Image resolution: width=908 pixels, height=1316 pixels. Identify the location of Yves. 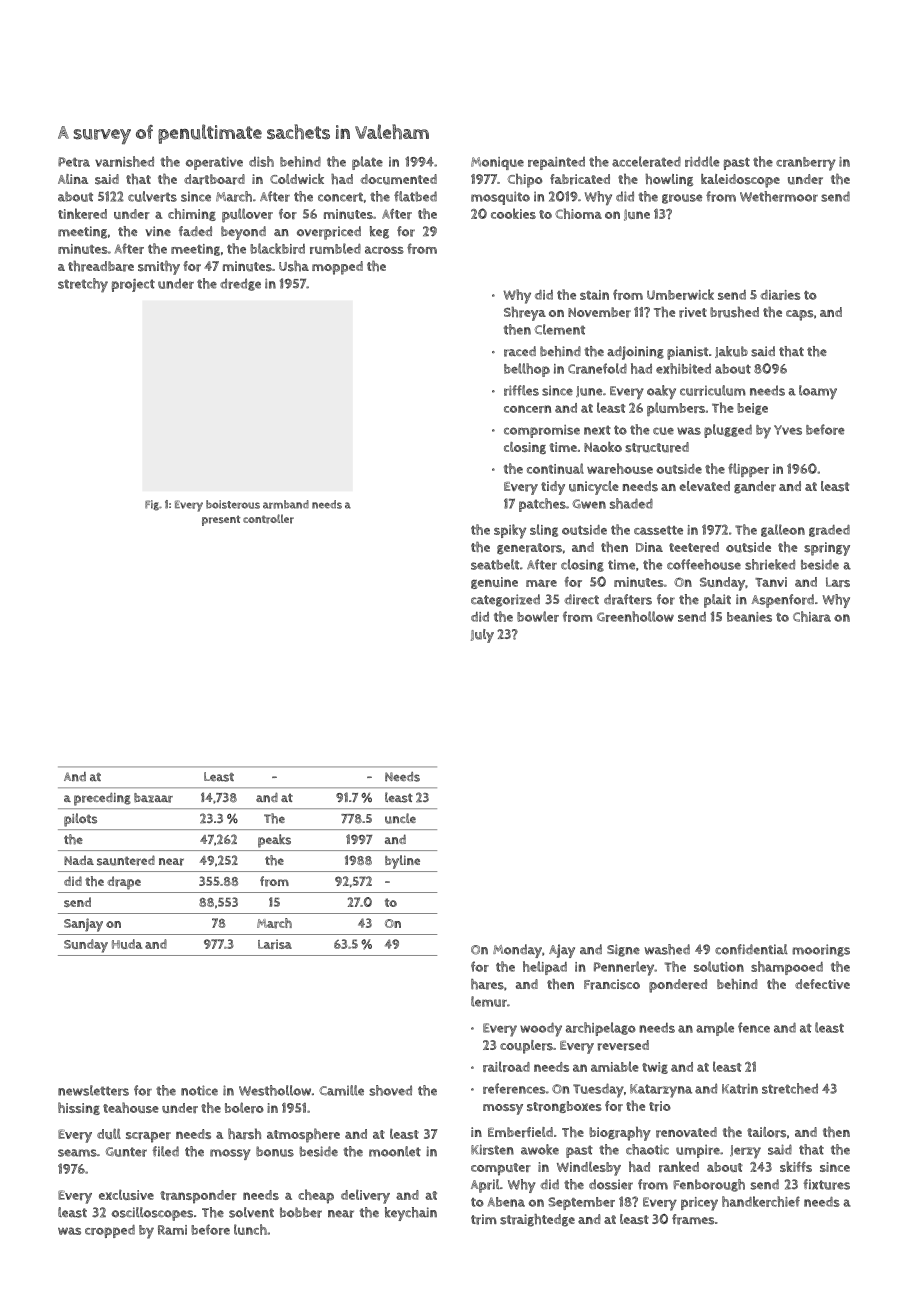
(788, 430).
